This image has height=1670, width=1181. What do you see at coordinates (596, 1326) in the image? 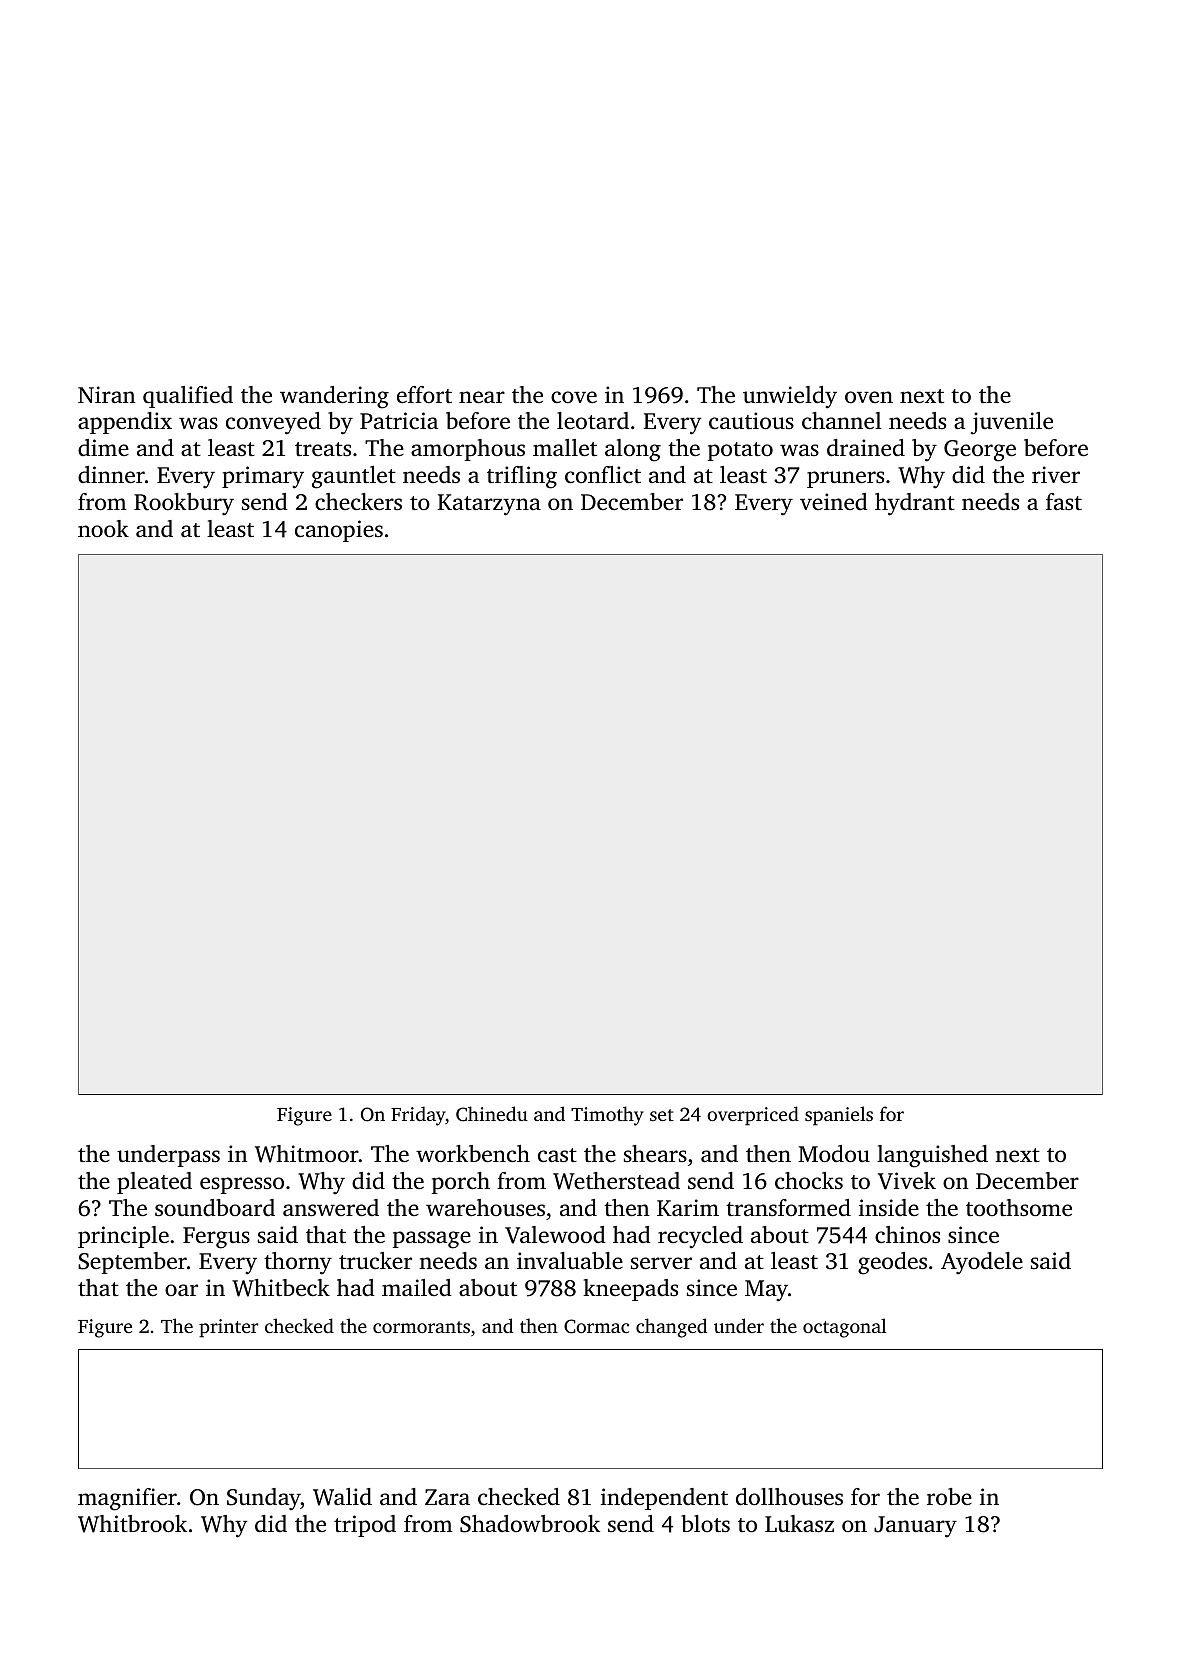
I see `Cormac` at bounding box center [596, 1326].
